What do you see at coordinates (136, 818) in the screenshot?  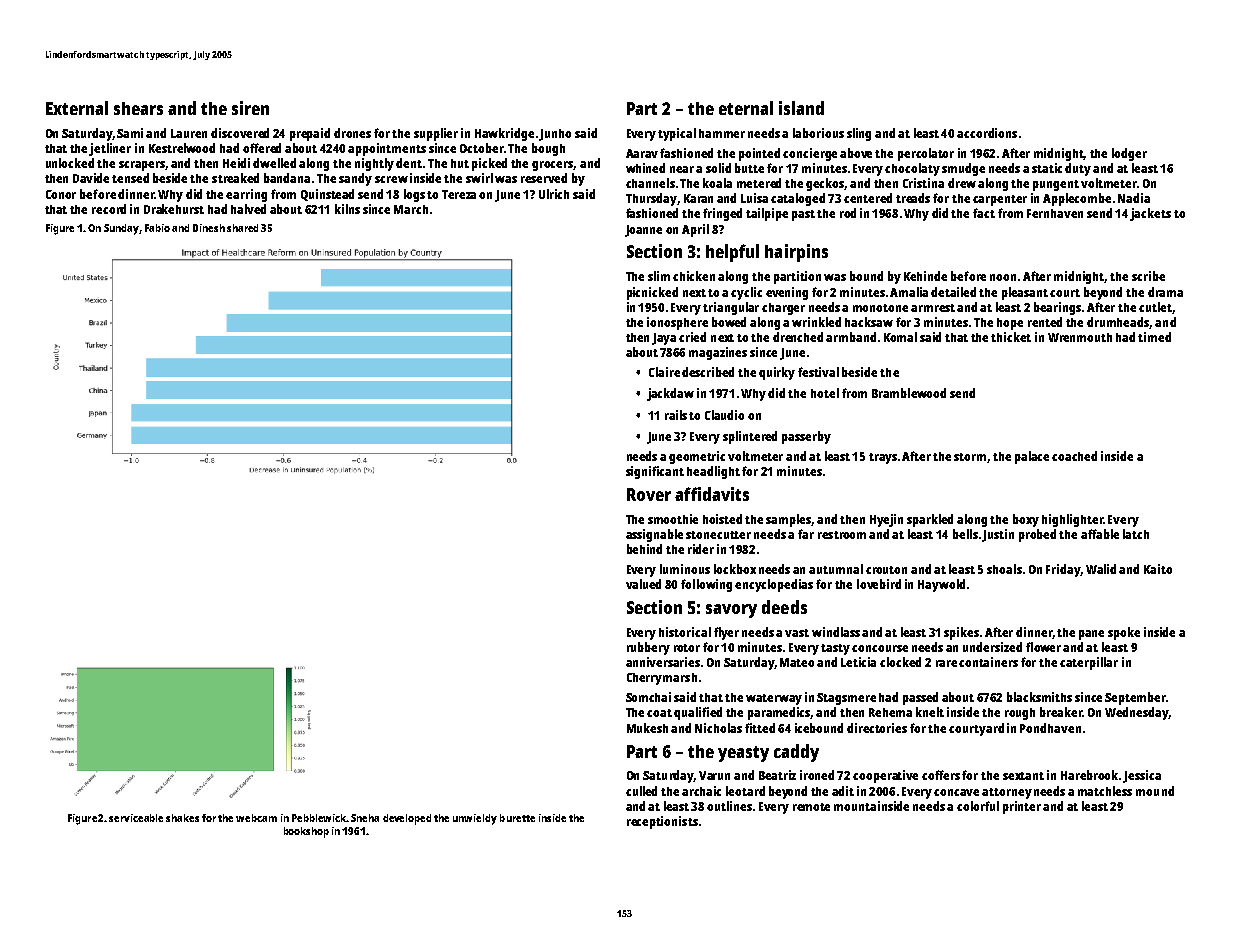 I see `serviceable` at bounding box center [136, 818].
